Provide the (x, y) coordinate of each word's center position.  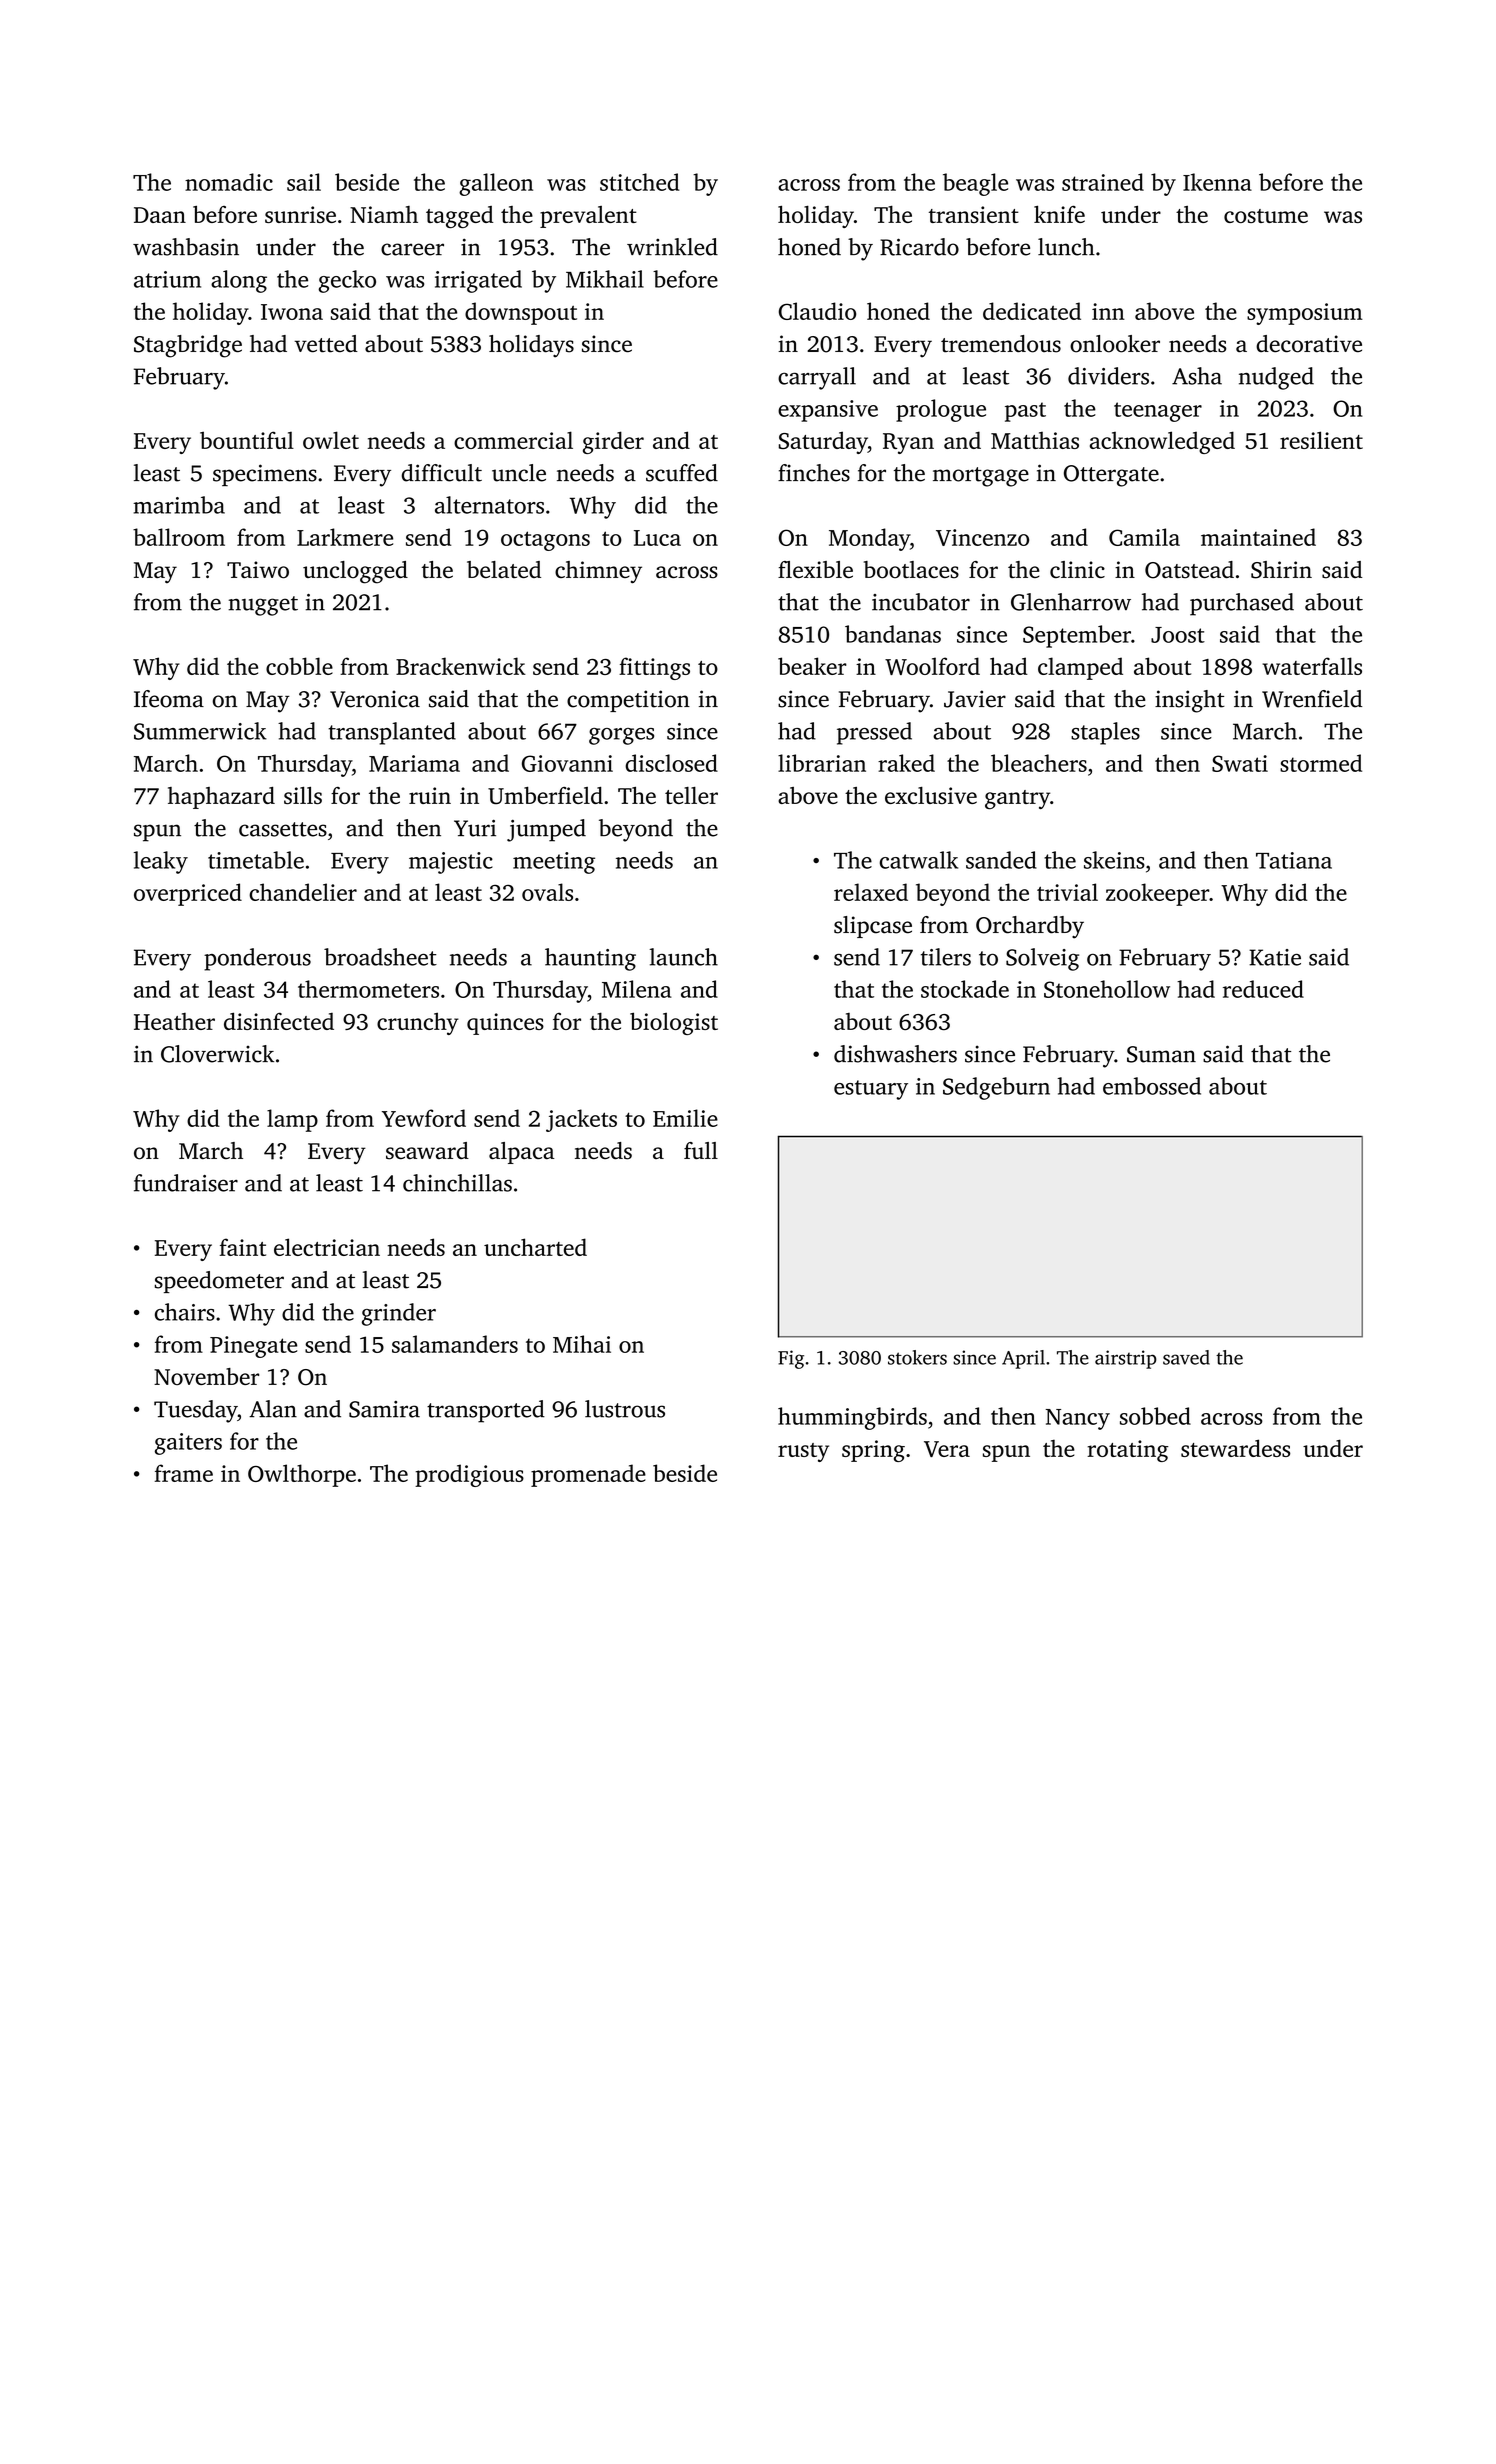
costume (1266, 216)
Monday (869, 539)
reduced (1263, 989)
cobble (299, 666)
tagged (459, 217)
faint (242, 1247)
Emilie (685, 1118)
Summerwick (200, 731)
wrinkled (672, 247)
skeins (1114, 860)
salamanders (455, 1344)
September (1077, 636)
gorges (621, 736)
